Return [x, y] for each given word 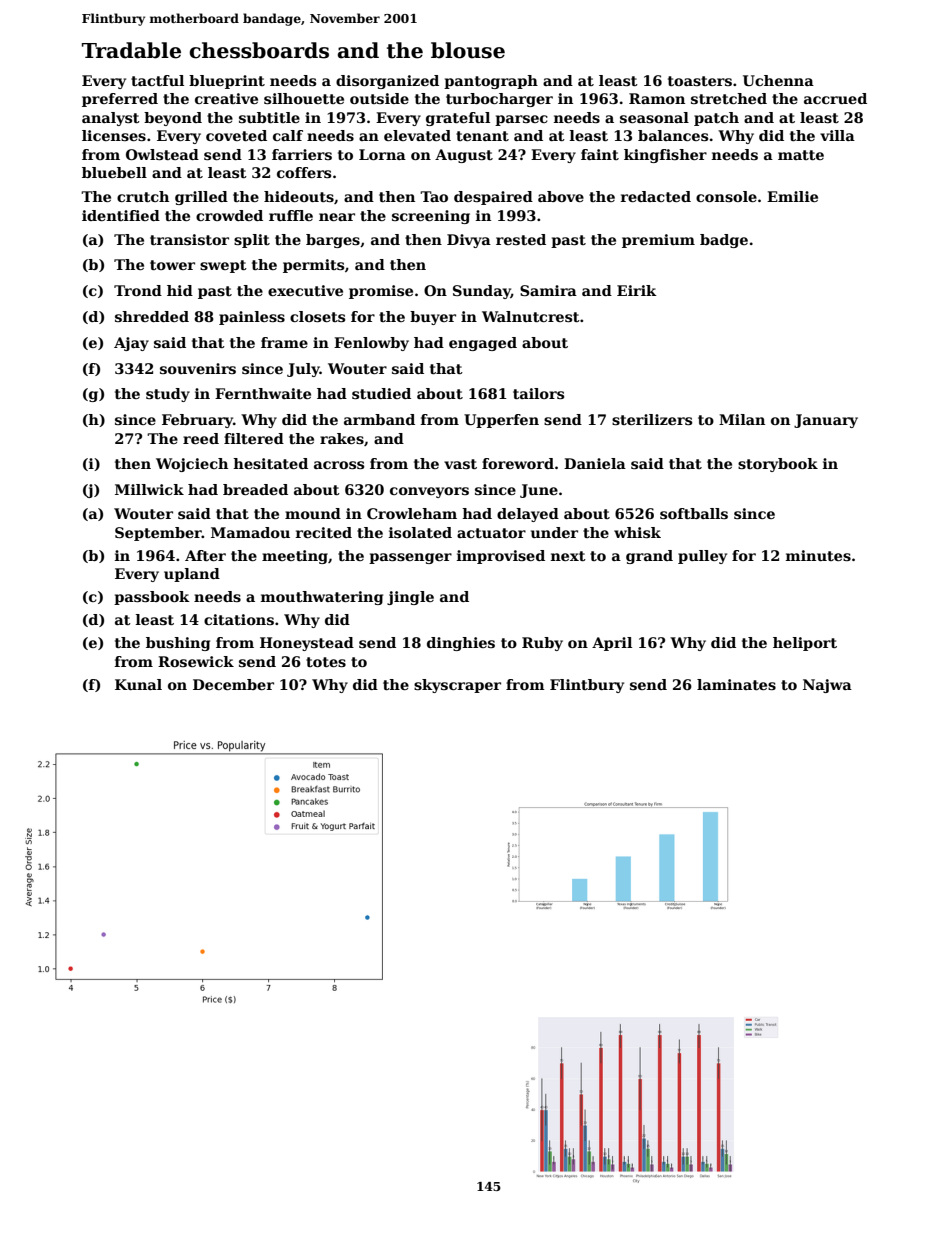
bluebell [114, 172]
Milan [742, 419]
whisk [637, 532]
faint [600, 154]
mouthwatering [322, 598]
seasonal [654, 117]
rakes [342, 438]
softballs [694, 513]
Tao [434, 196]
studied [381, 393]
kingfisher [665, 156]
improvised [501, 557]
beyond [173, 119]
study [168, 395]
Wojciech [192, 465]
